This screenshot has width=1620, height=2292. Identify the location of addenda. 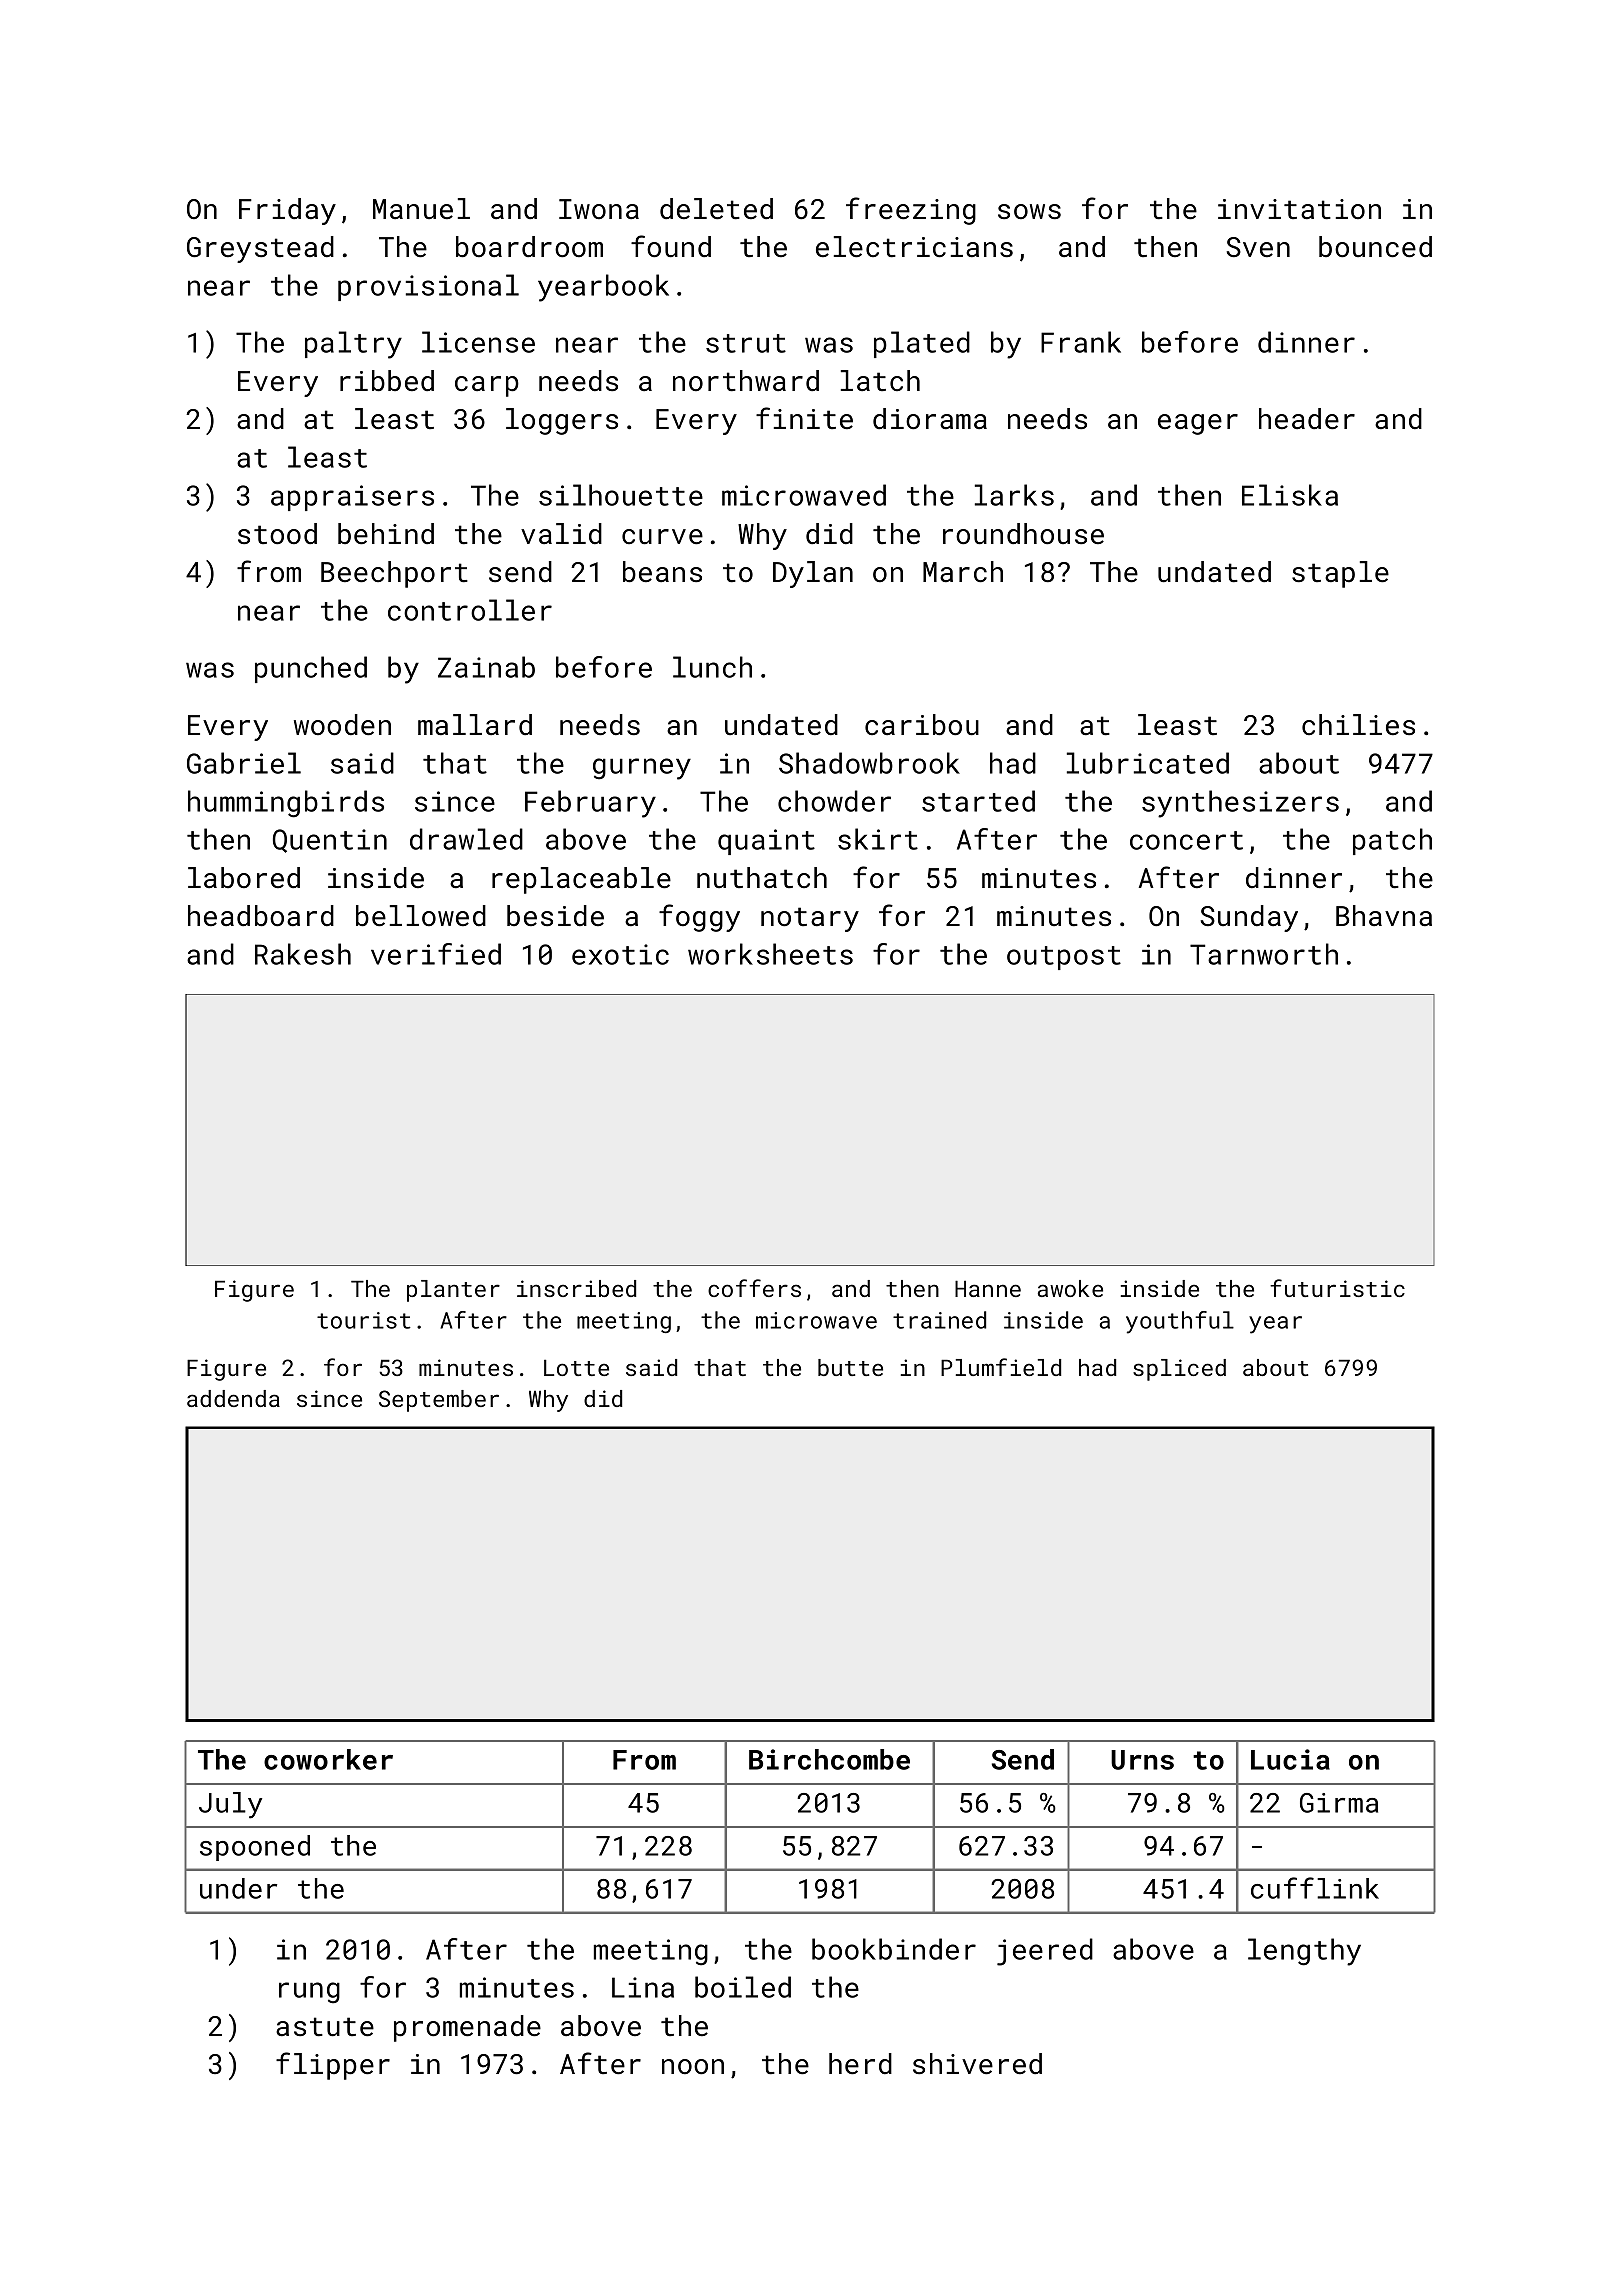
(233, 1398).
